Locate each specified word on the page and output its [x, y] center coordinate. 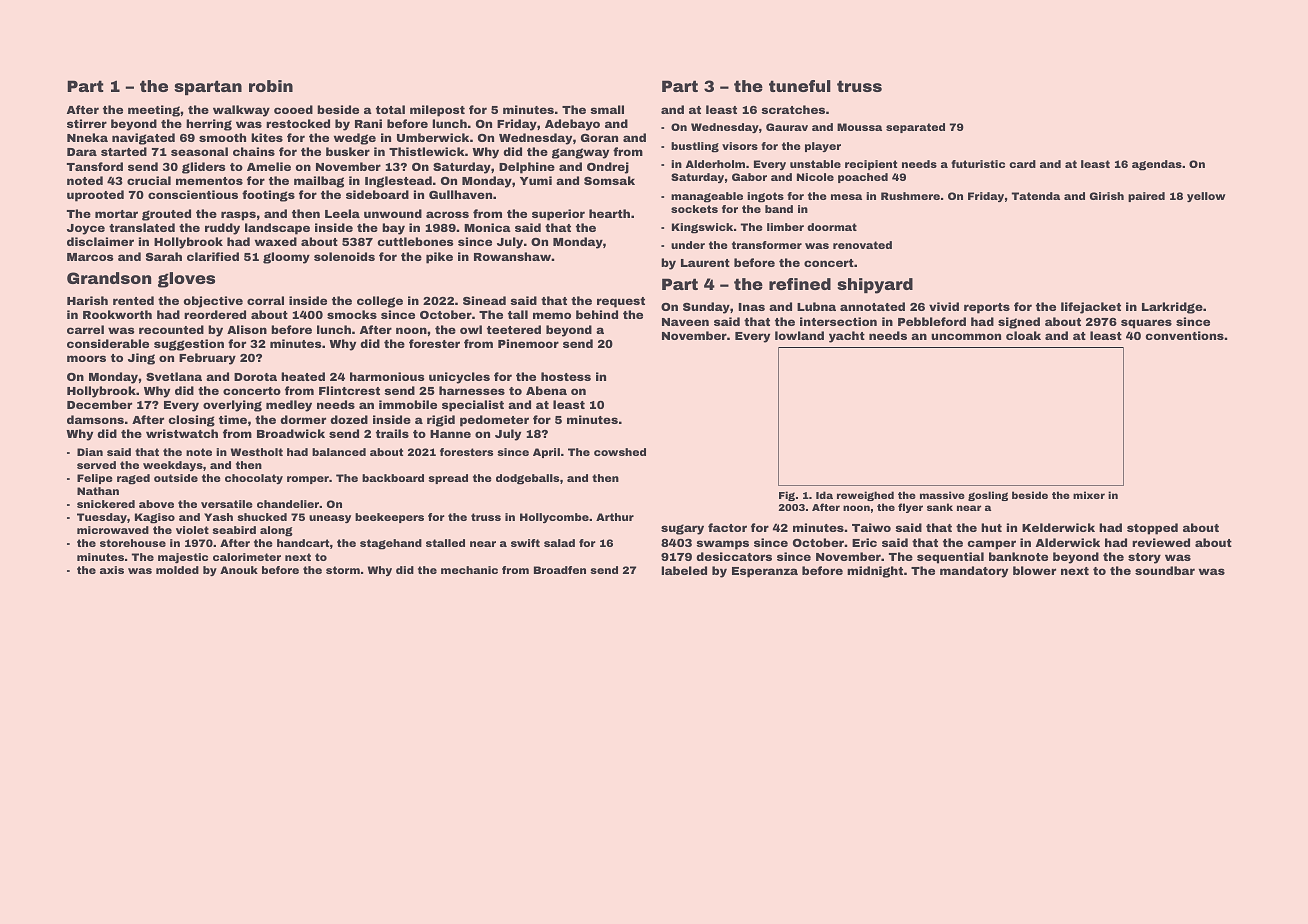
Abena [546, 390]
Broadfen [560, 570]
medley [289, 406]
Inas [751, 307]
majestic [183, 558]
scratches [793, 109]
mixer [1089, 495]
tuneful [800, 86]
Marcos [90, 257]
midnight [875, 572]
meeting [154, 111]
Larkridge [1172, 308]
